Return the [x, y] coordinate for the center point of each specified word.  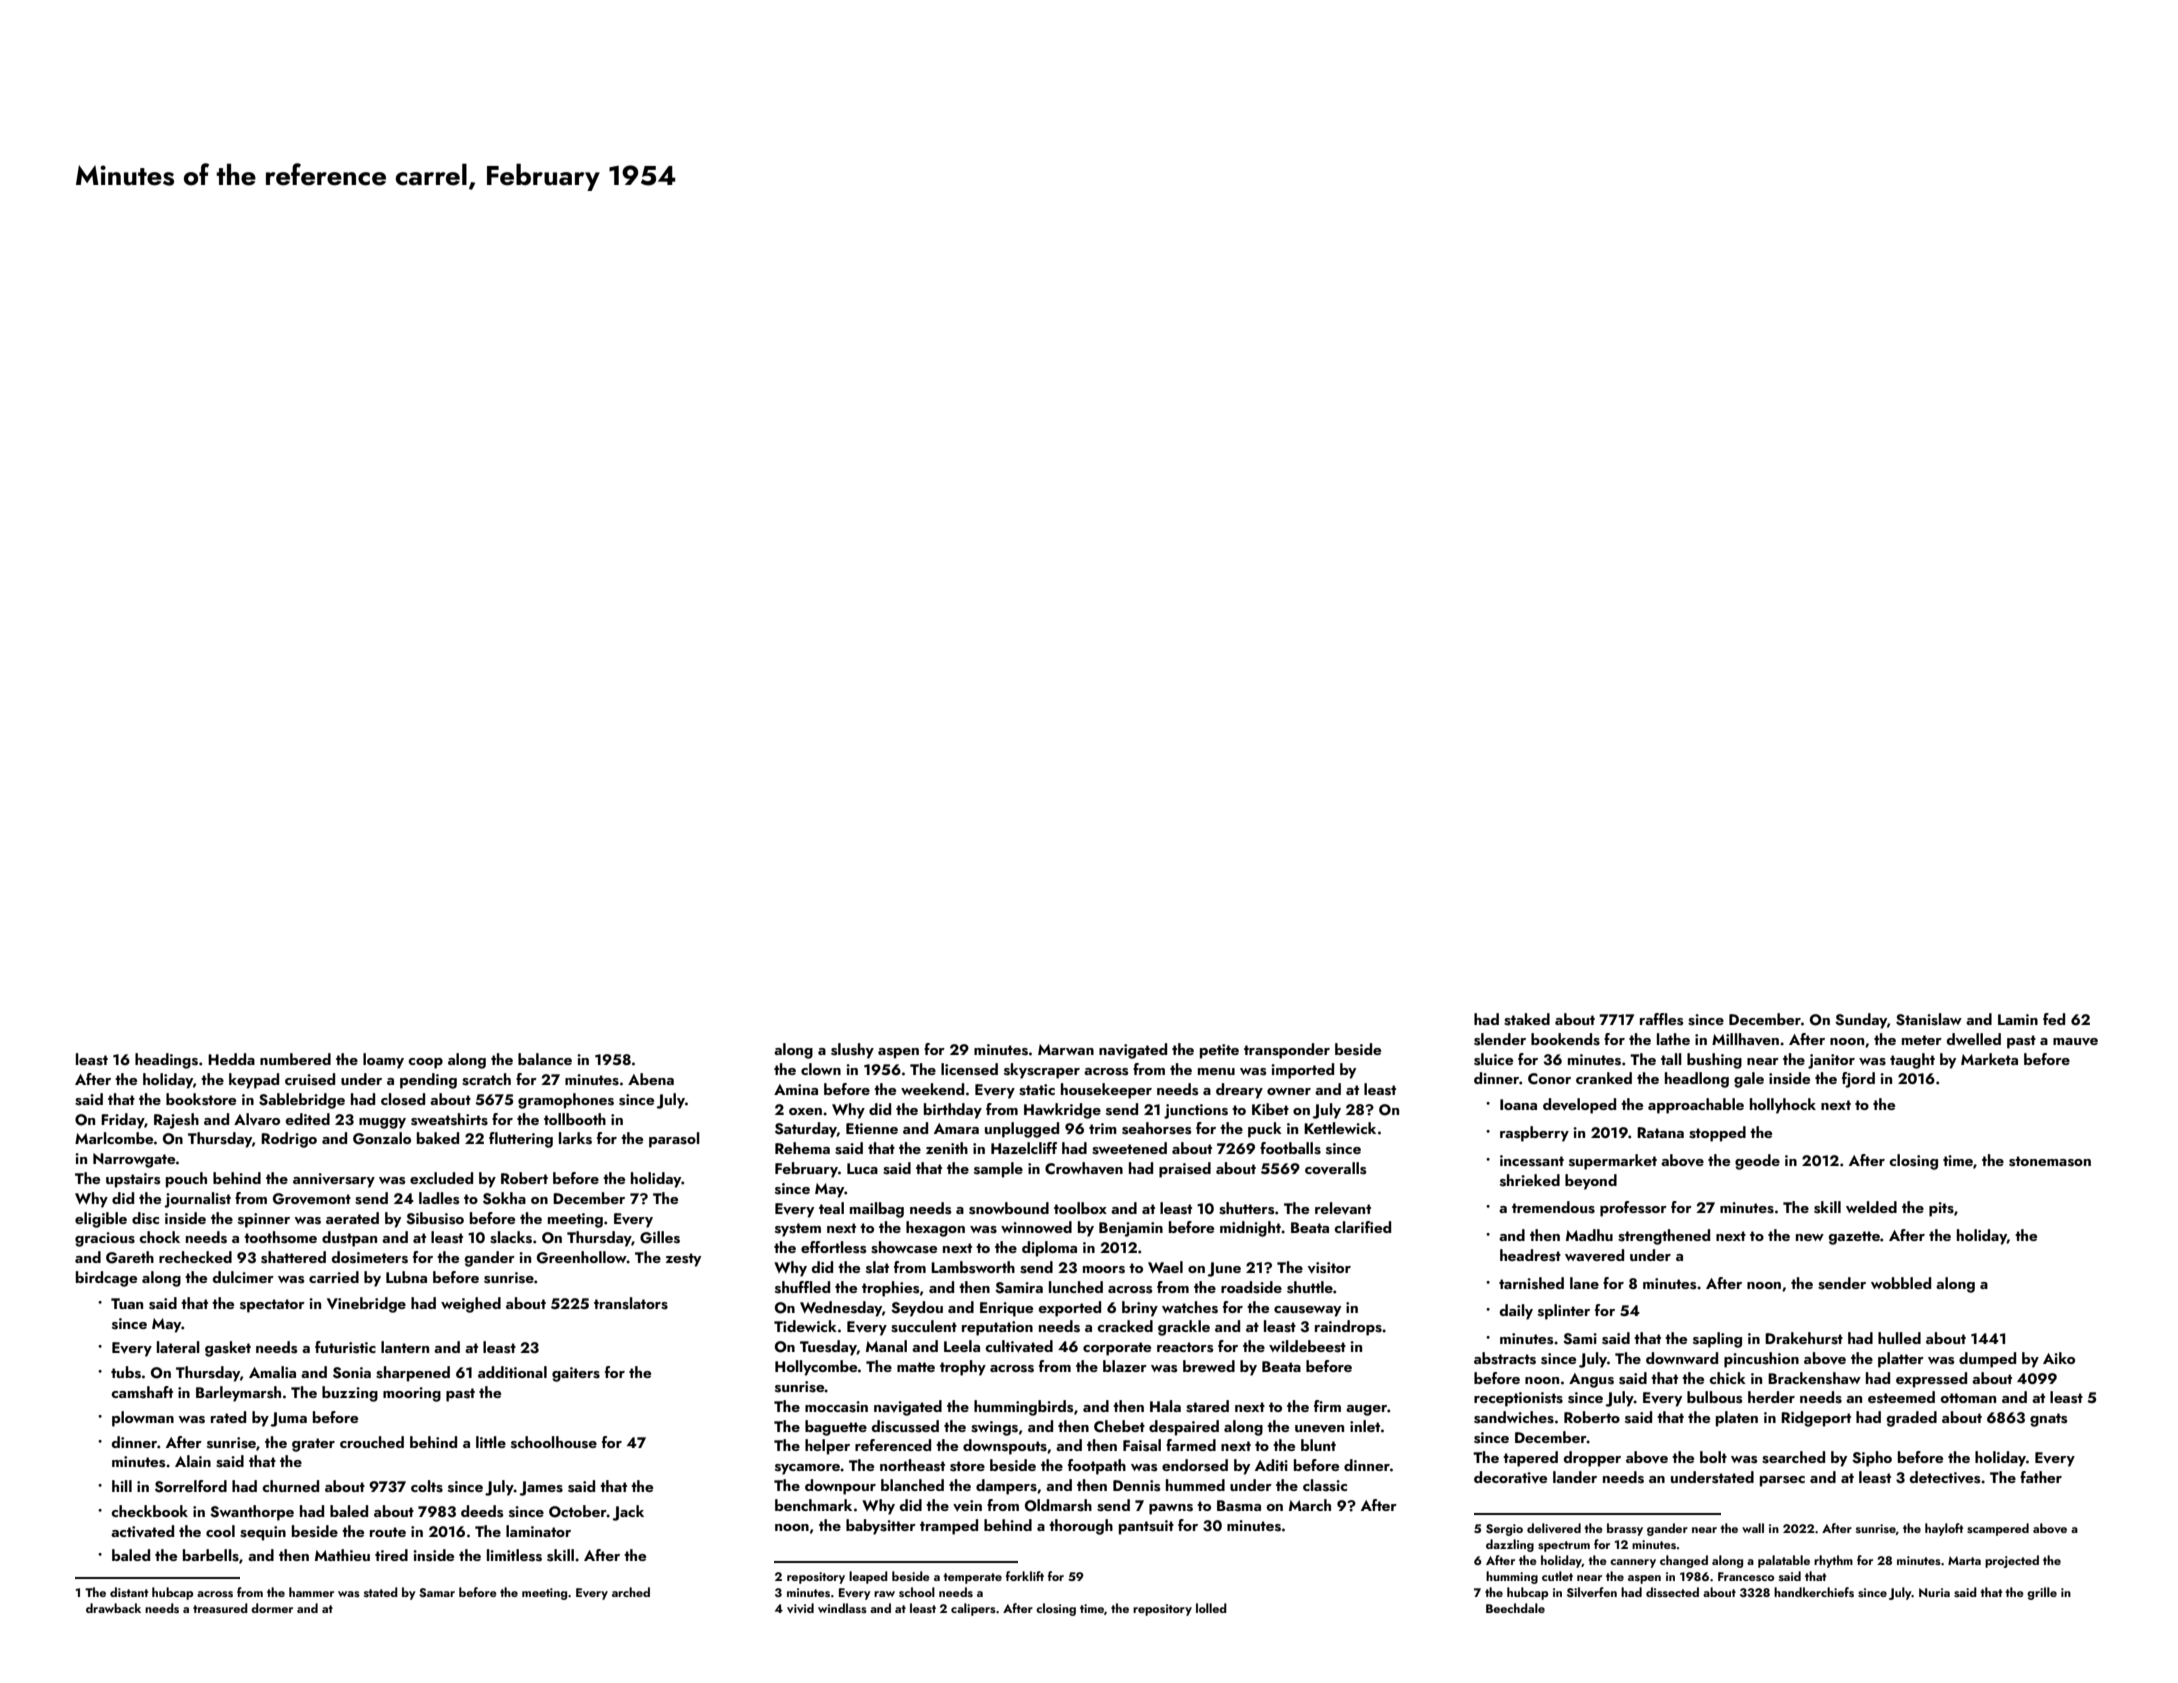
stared [1207, 1406]
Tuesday [828, 1348]
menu [1216, 1071]
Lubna [406, 1277]
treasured [220, 1608]
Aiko [2059, 1358]
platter [1901, 1360]
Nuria [1934, 1592]
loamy [383, 1061]
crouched [372, 1442]
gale [1749, 1080]
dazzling [1510, 1545]
